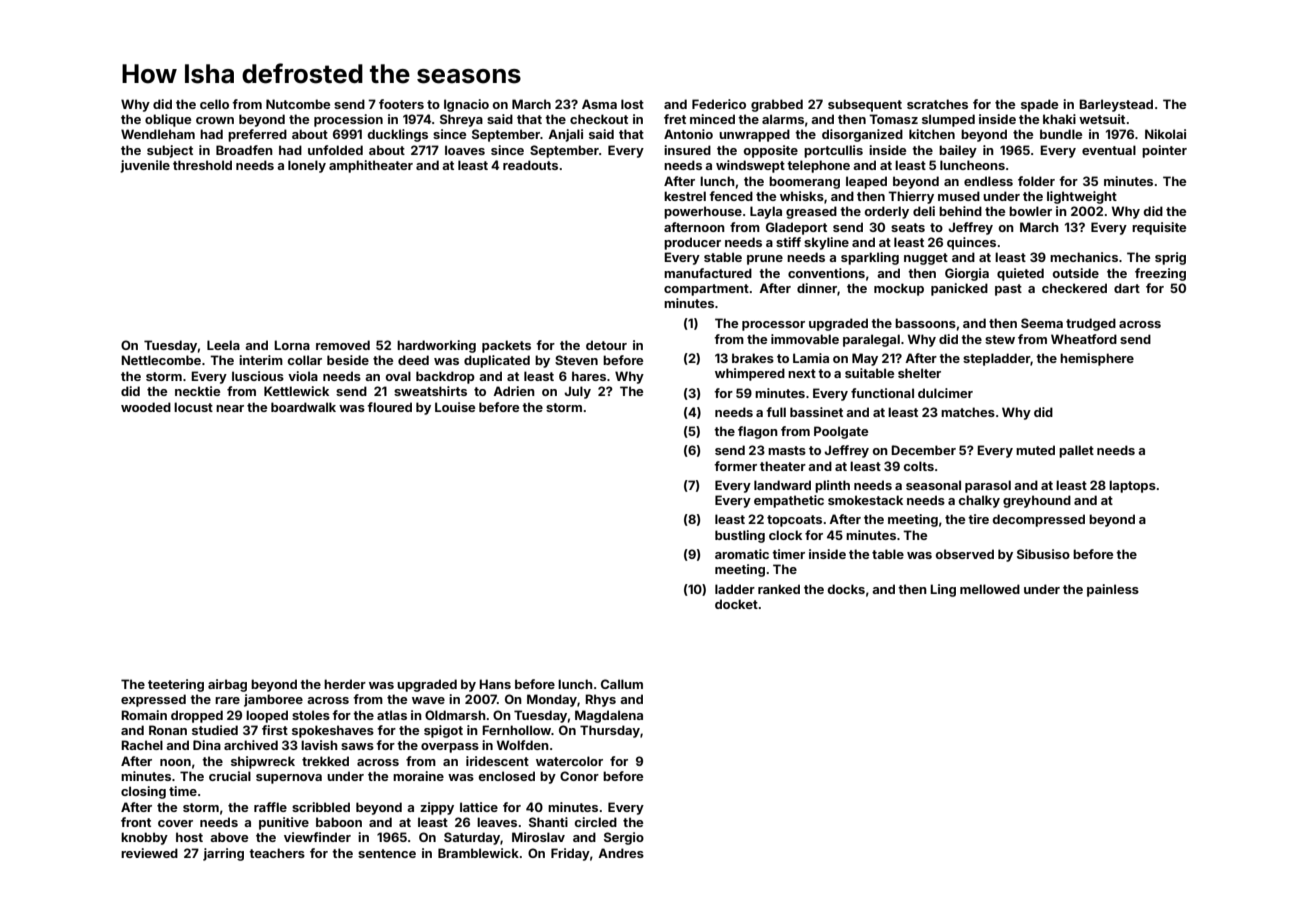 This document has width=1308, height=924. Describe the element at coordinates (622, 684) in the document. I see `Callum` at that location.
